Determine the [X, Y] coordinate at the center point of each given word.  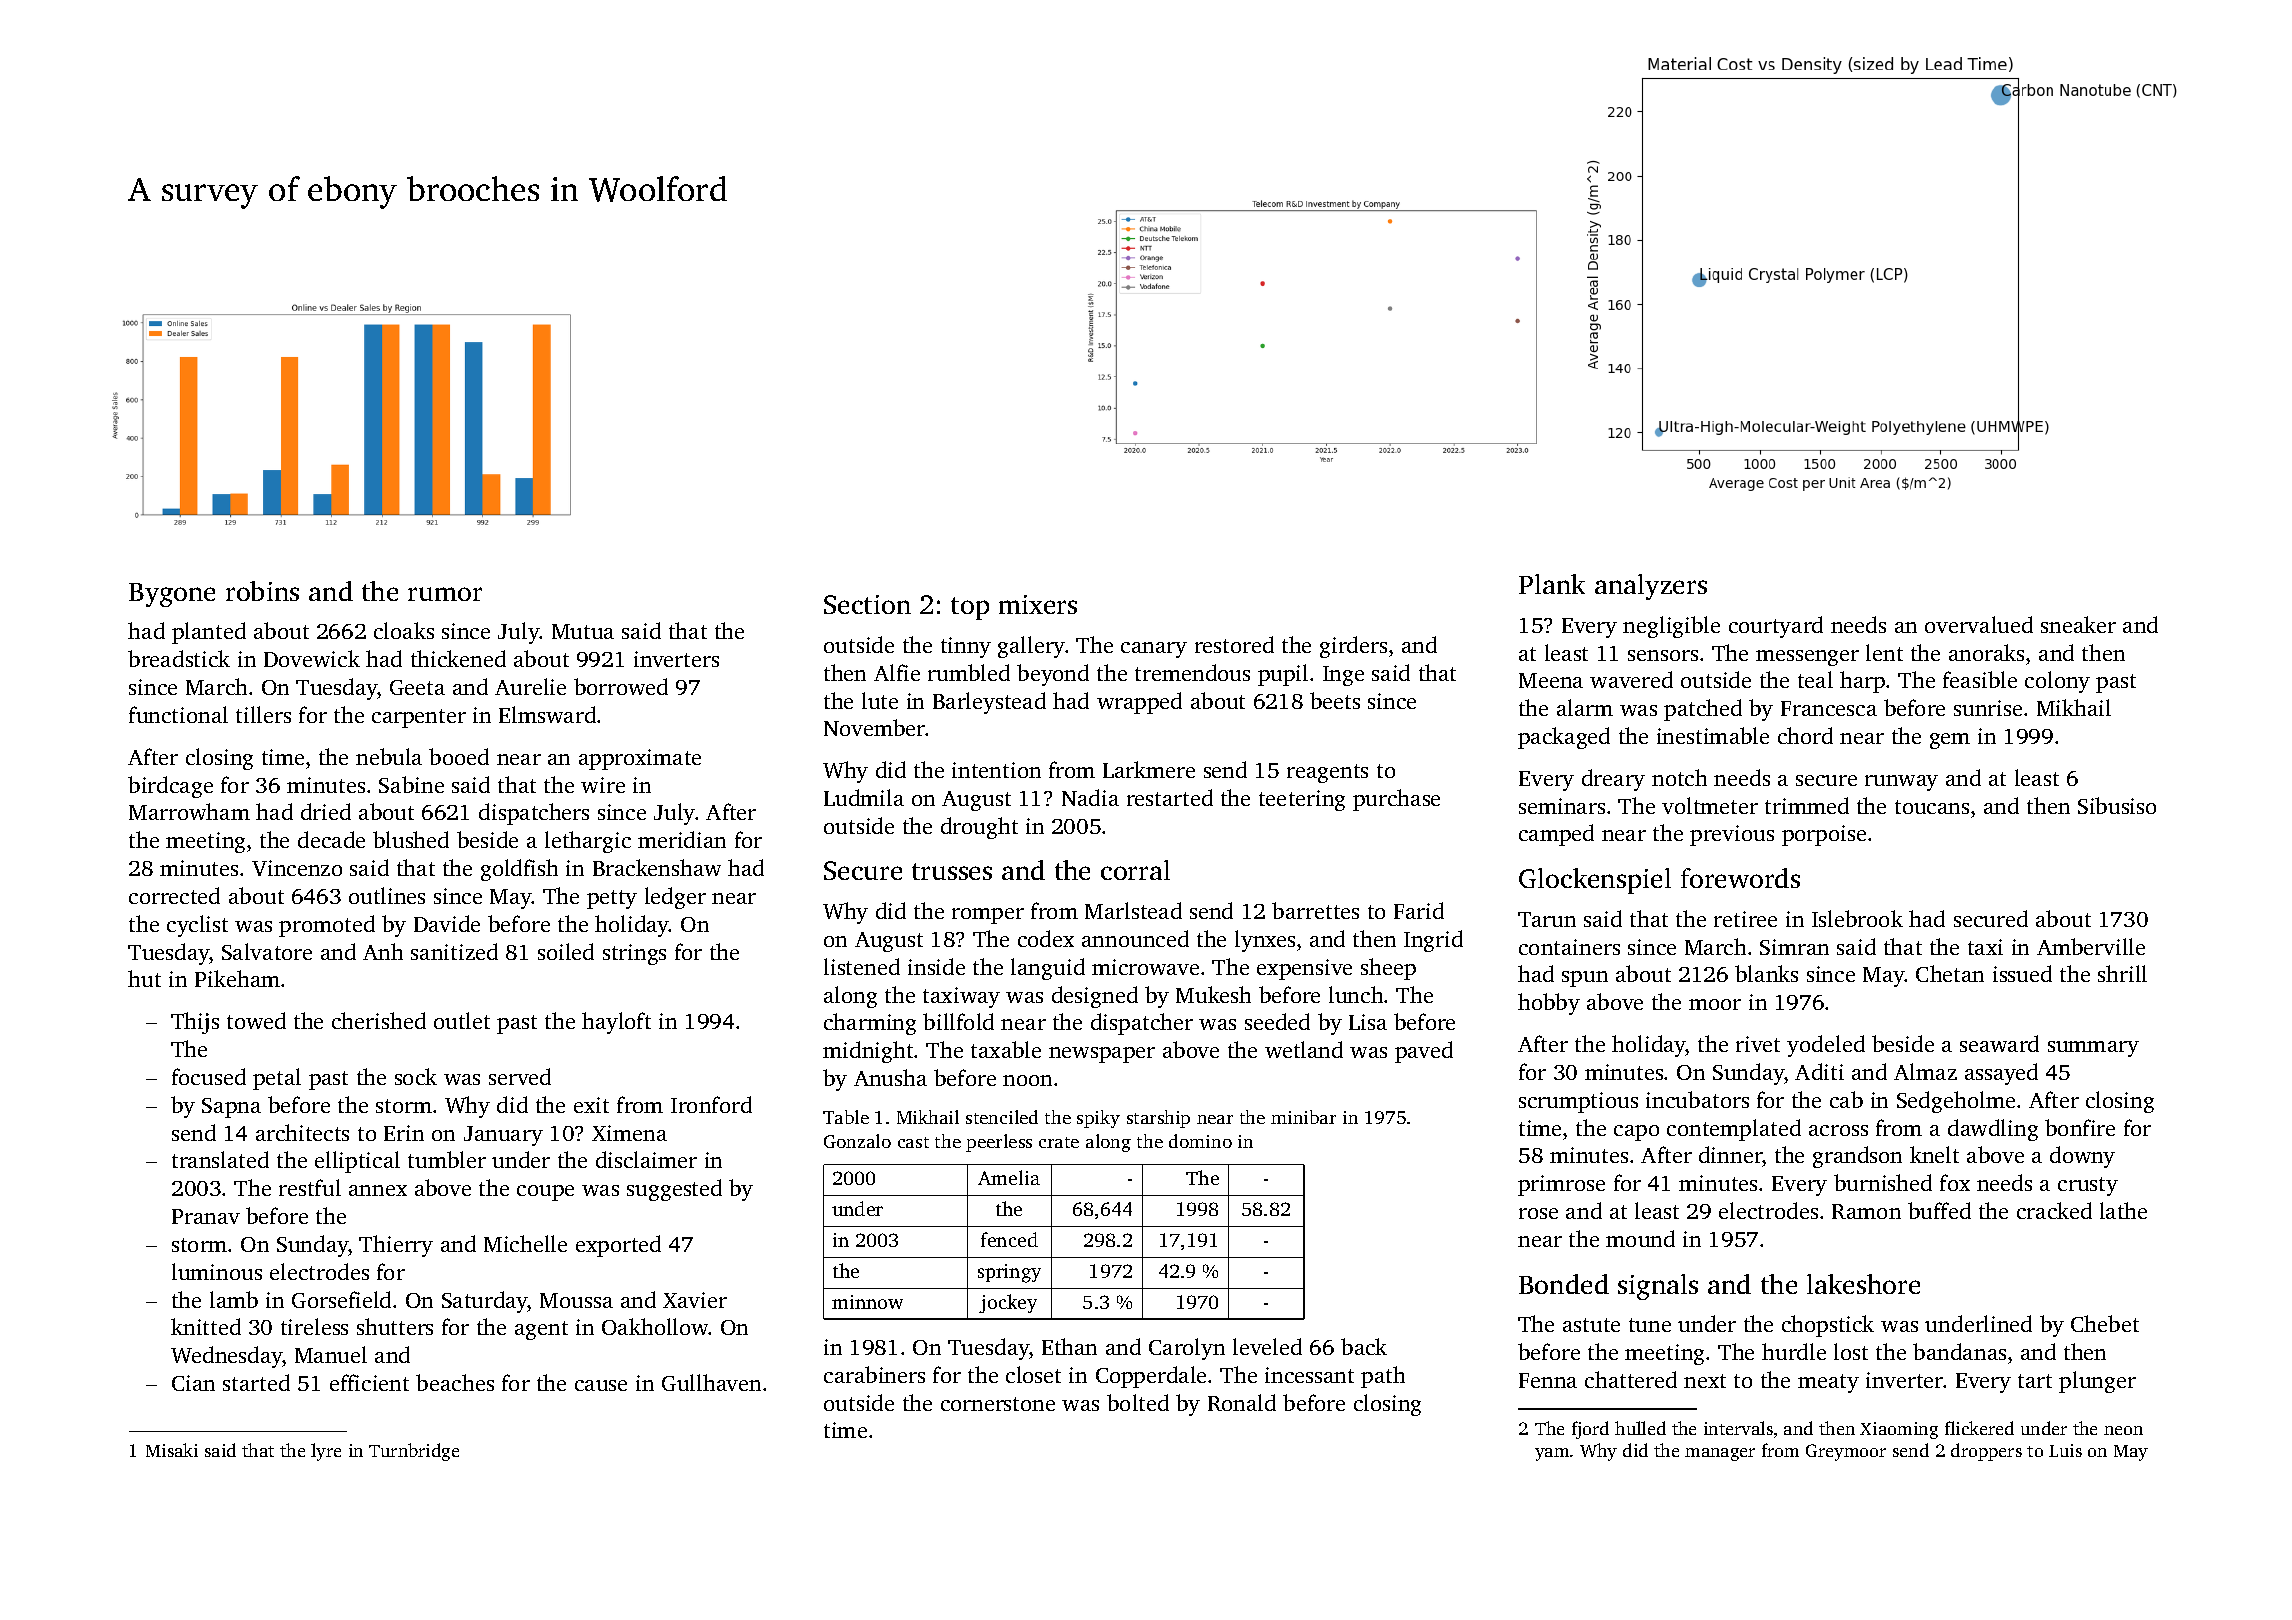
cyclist [197, 926]
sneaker [2078, 624]
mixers [1038, 604]
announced [1135, 938]
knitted [206, 1326]
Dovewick [312, 658]
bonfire [2080, 1127]
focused [209, 1076]
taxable [1006, 1049]
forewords [1740, 878]
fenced [1009, 1239]
